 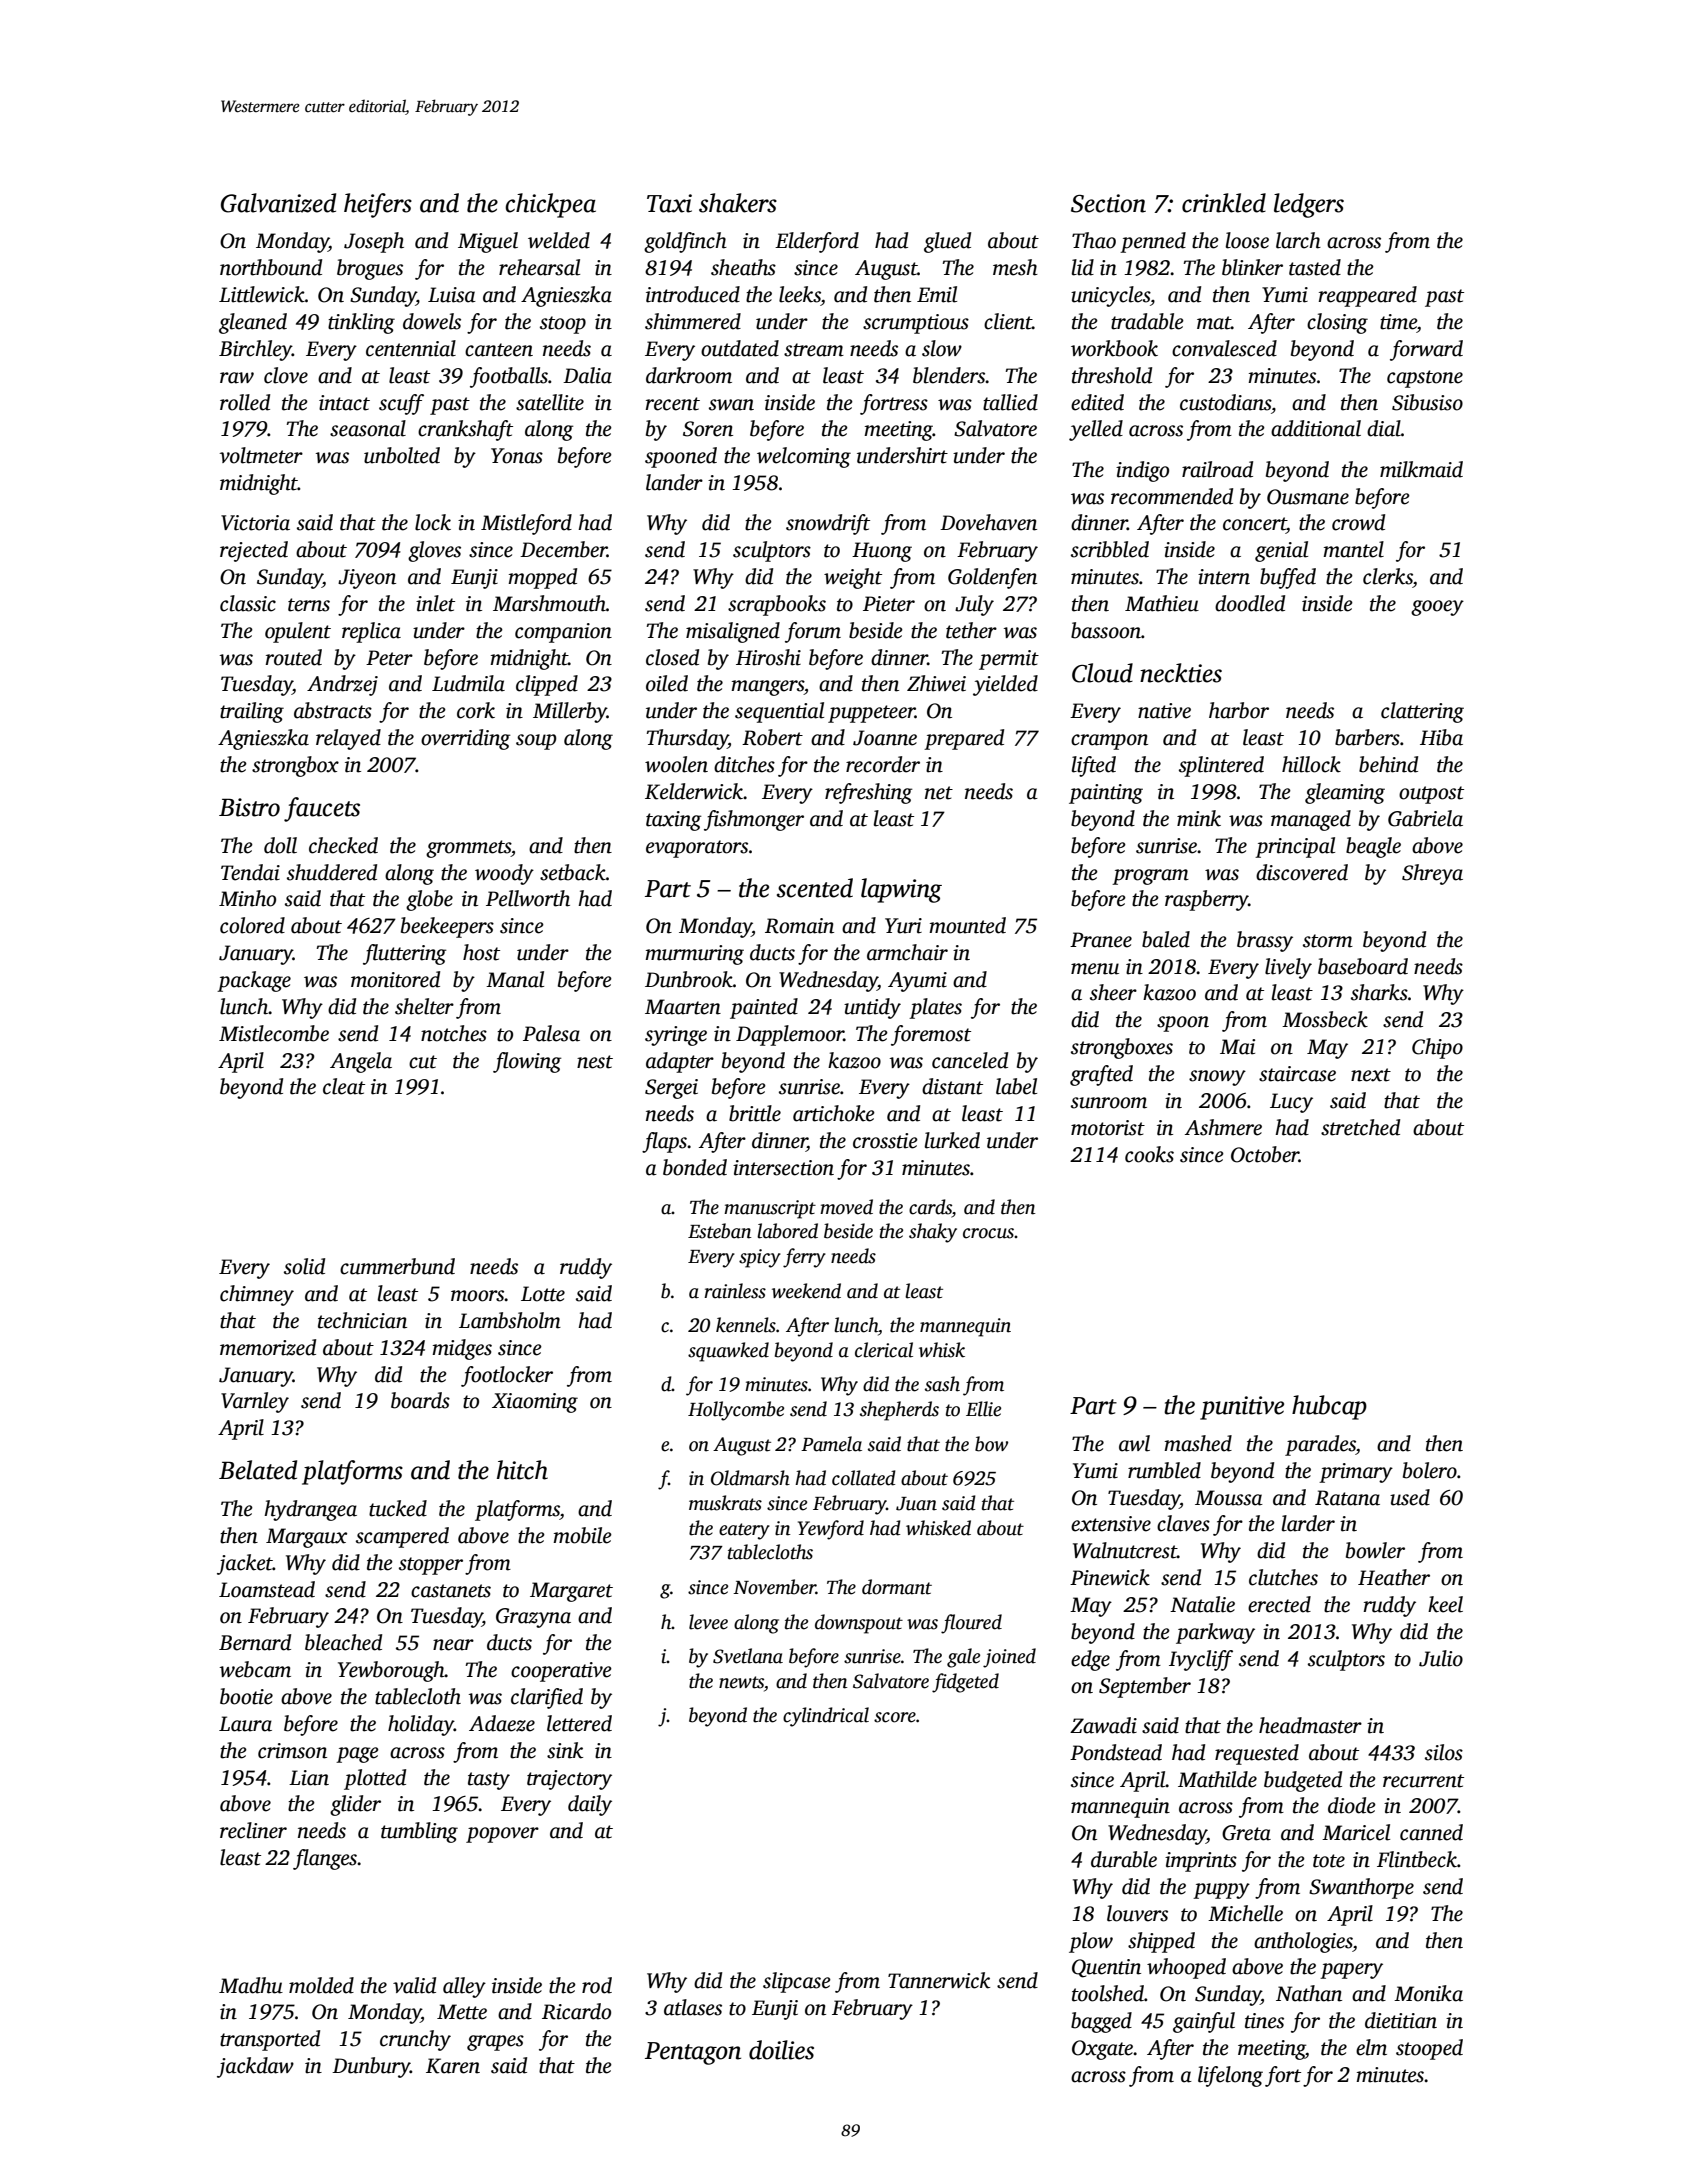 What do you see at coordinates (738, 203) in the page?
I see `shakers` at bounding box center [738, 203].
